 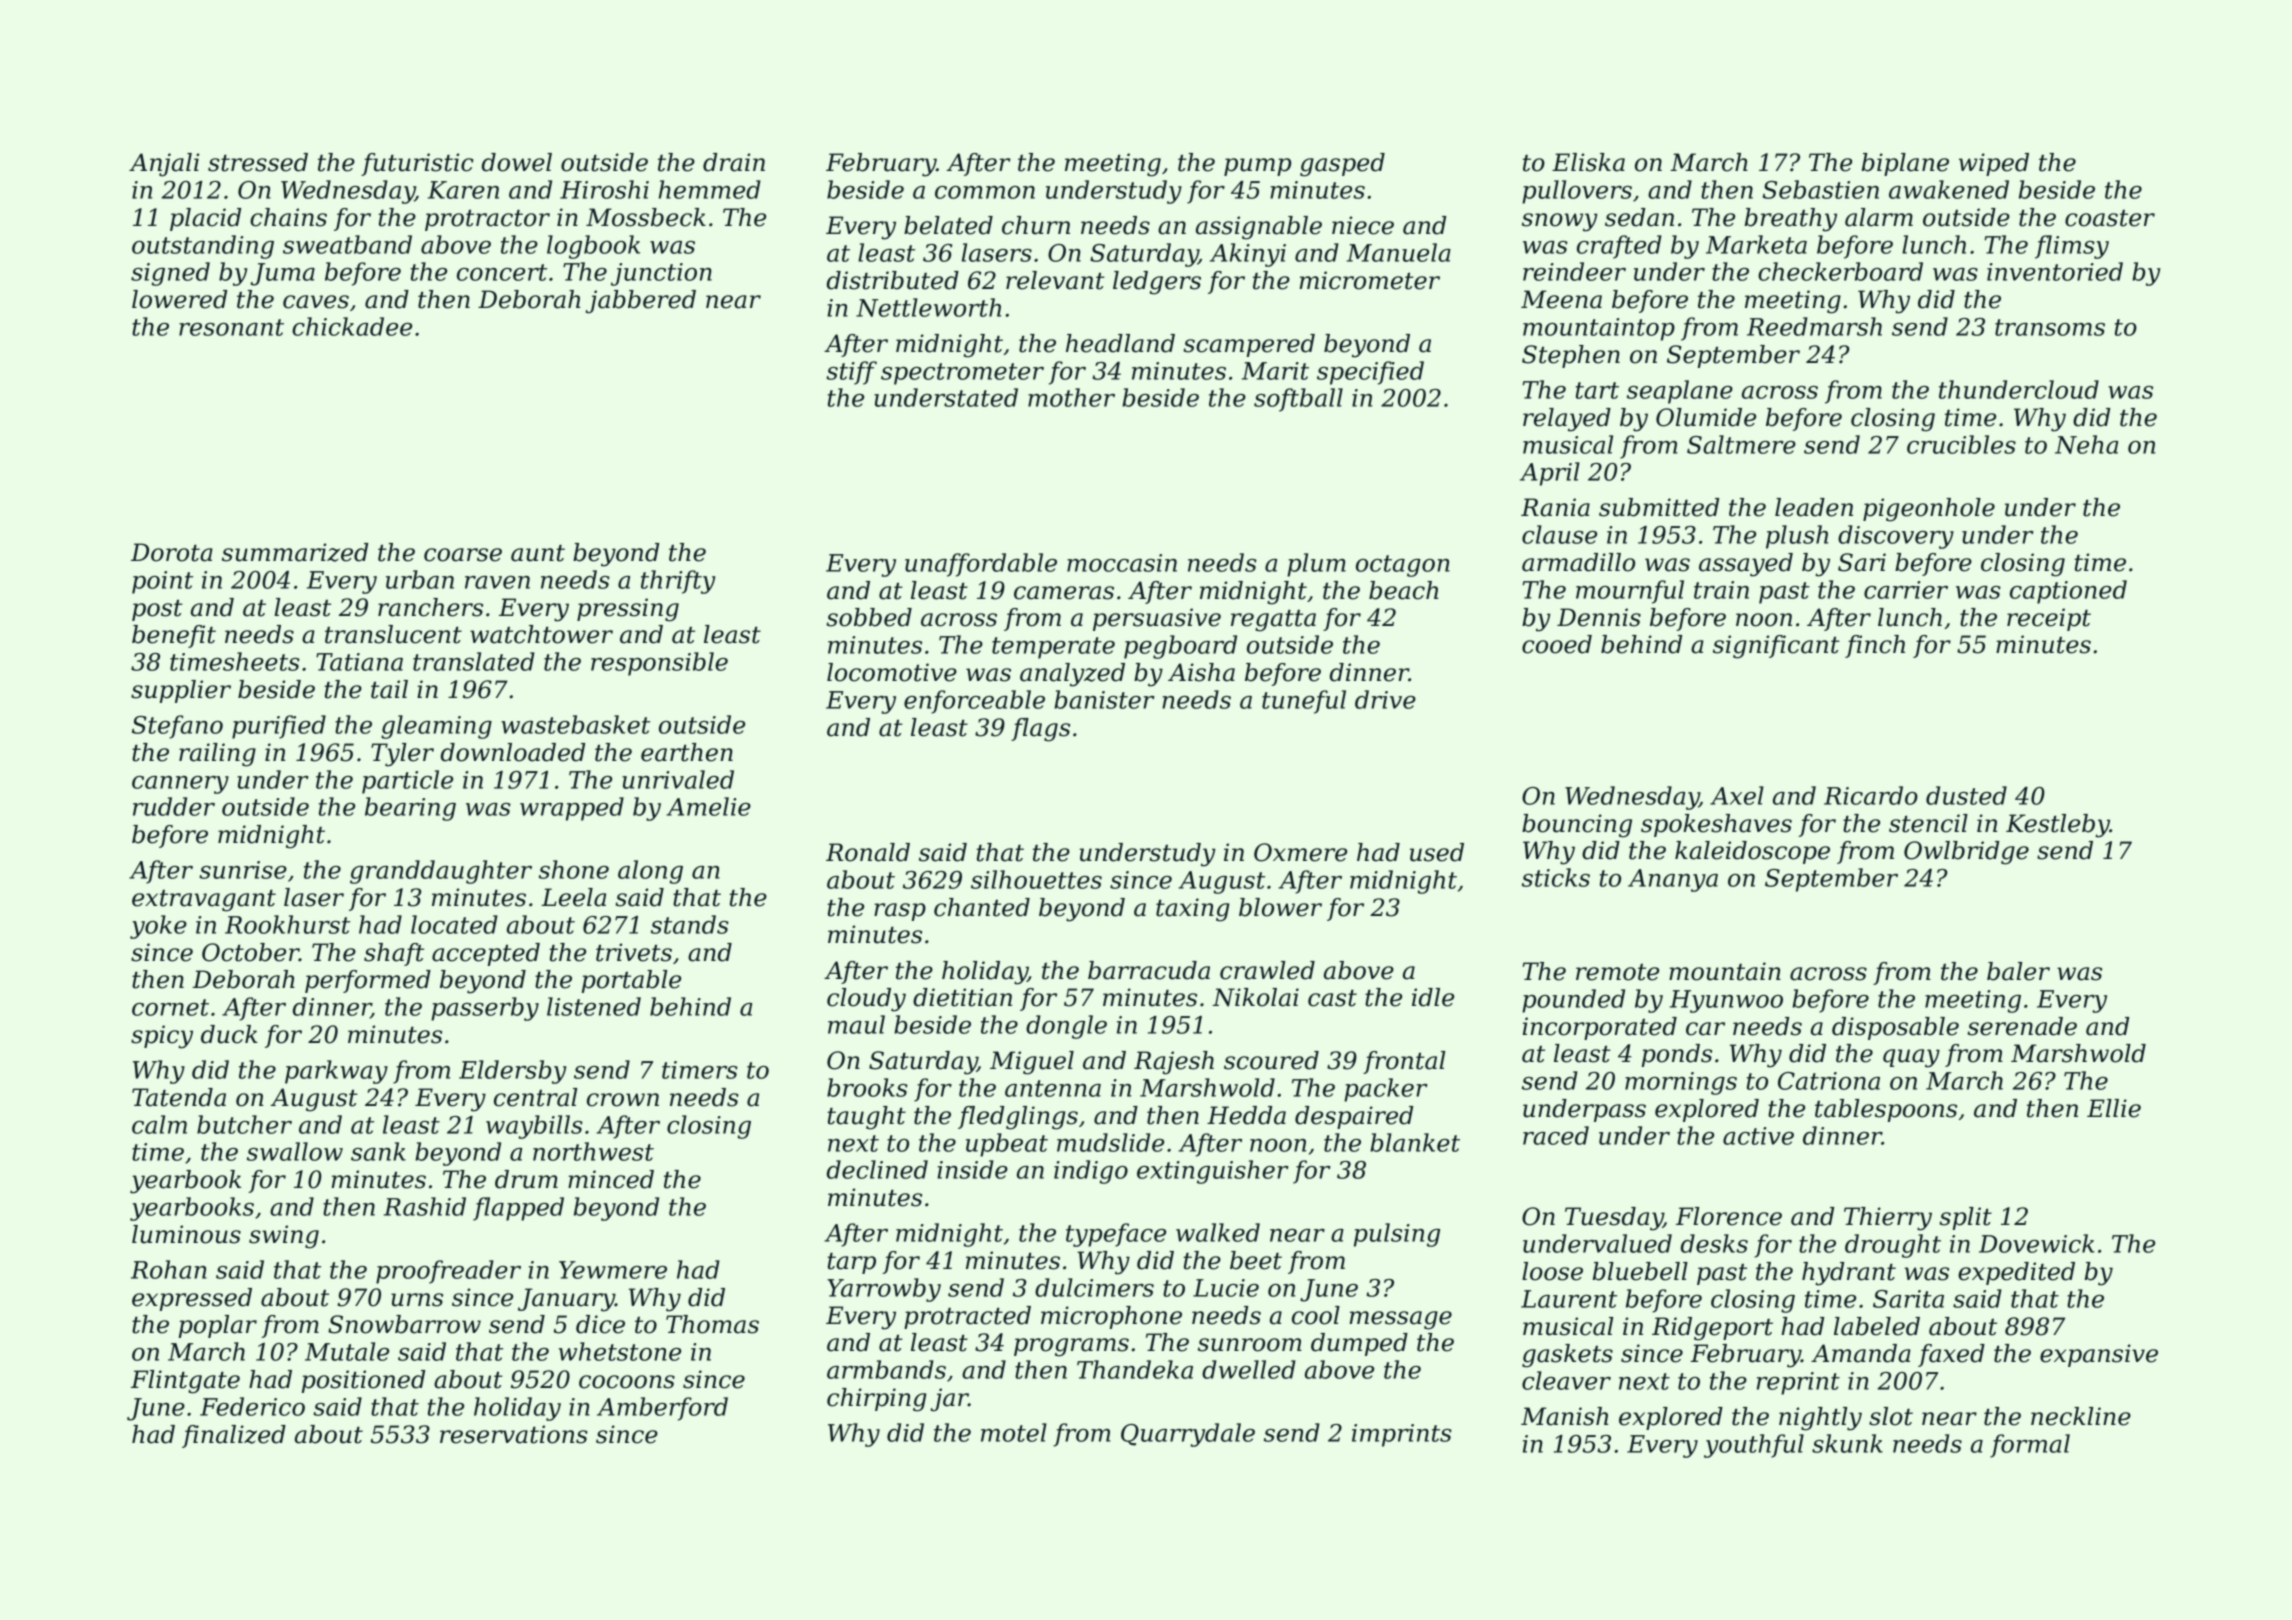 What do you see at coordinates (2072, 247) in the page?
I see `flimsy` at bounding box center [2072, 247].
